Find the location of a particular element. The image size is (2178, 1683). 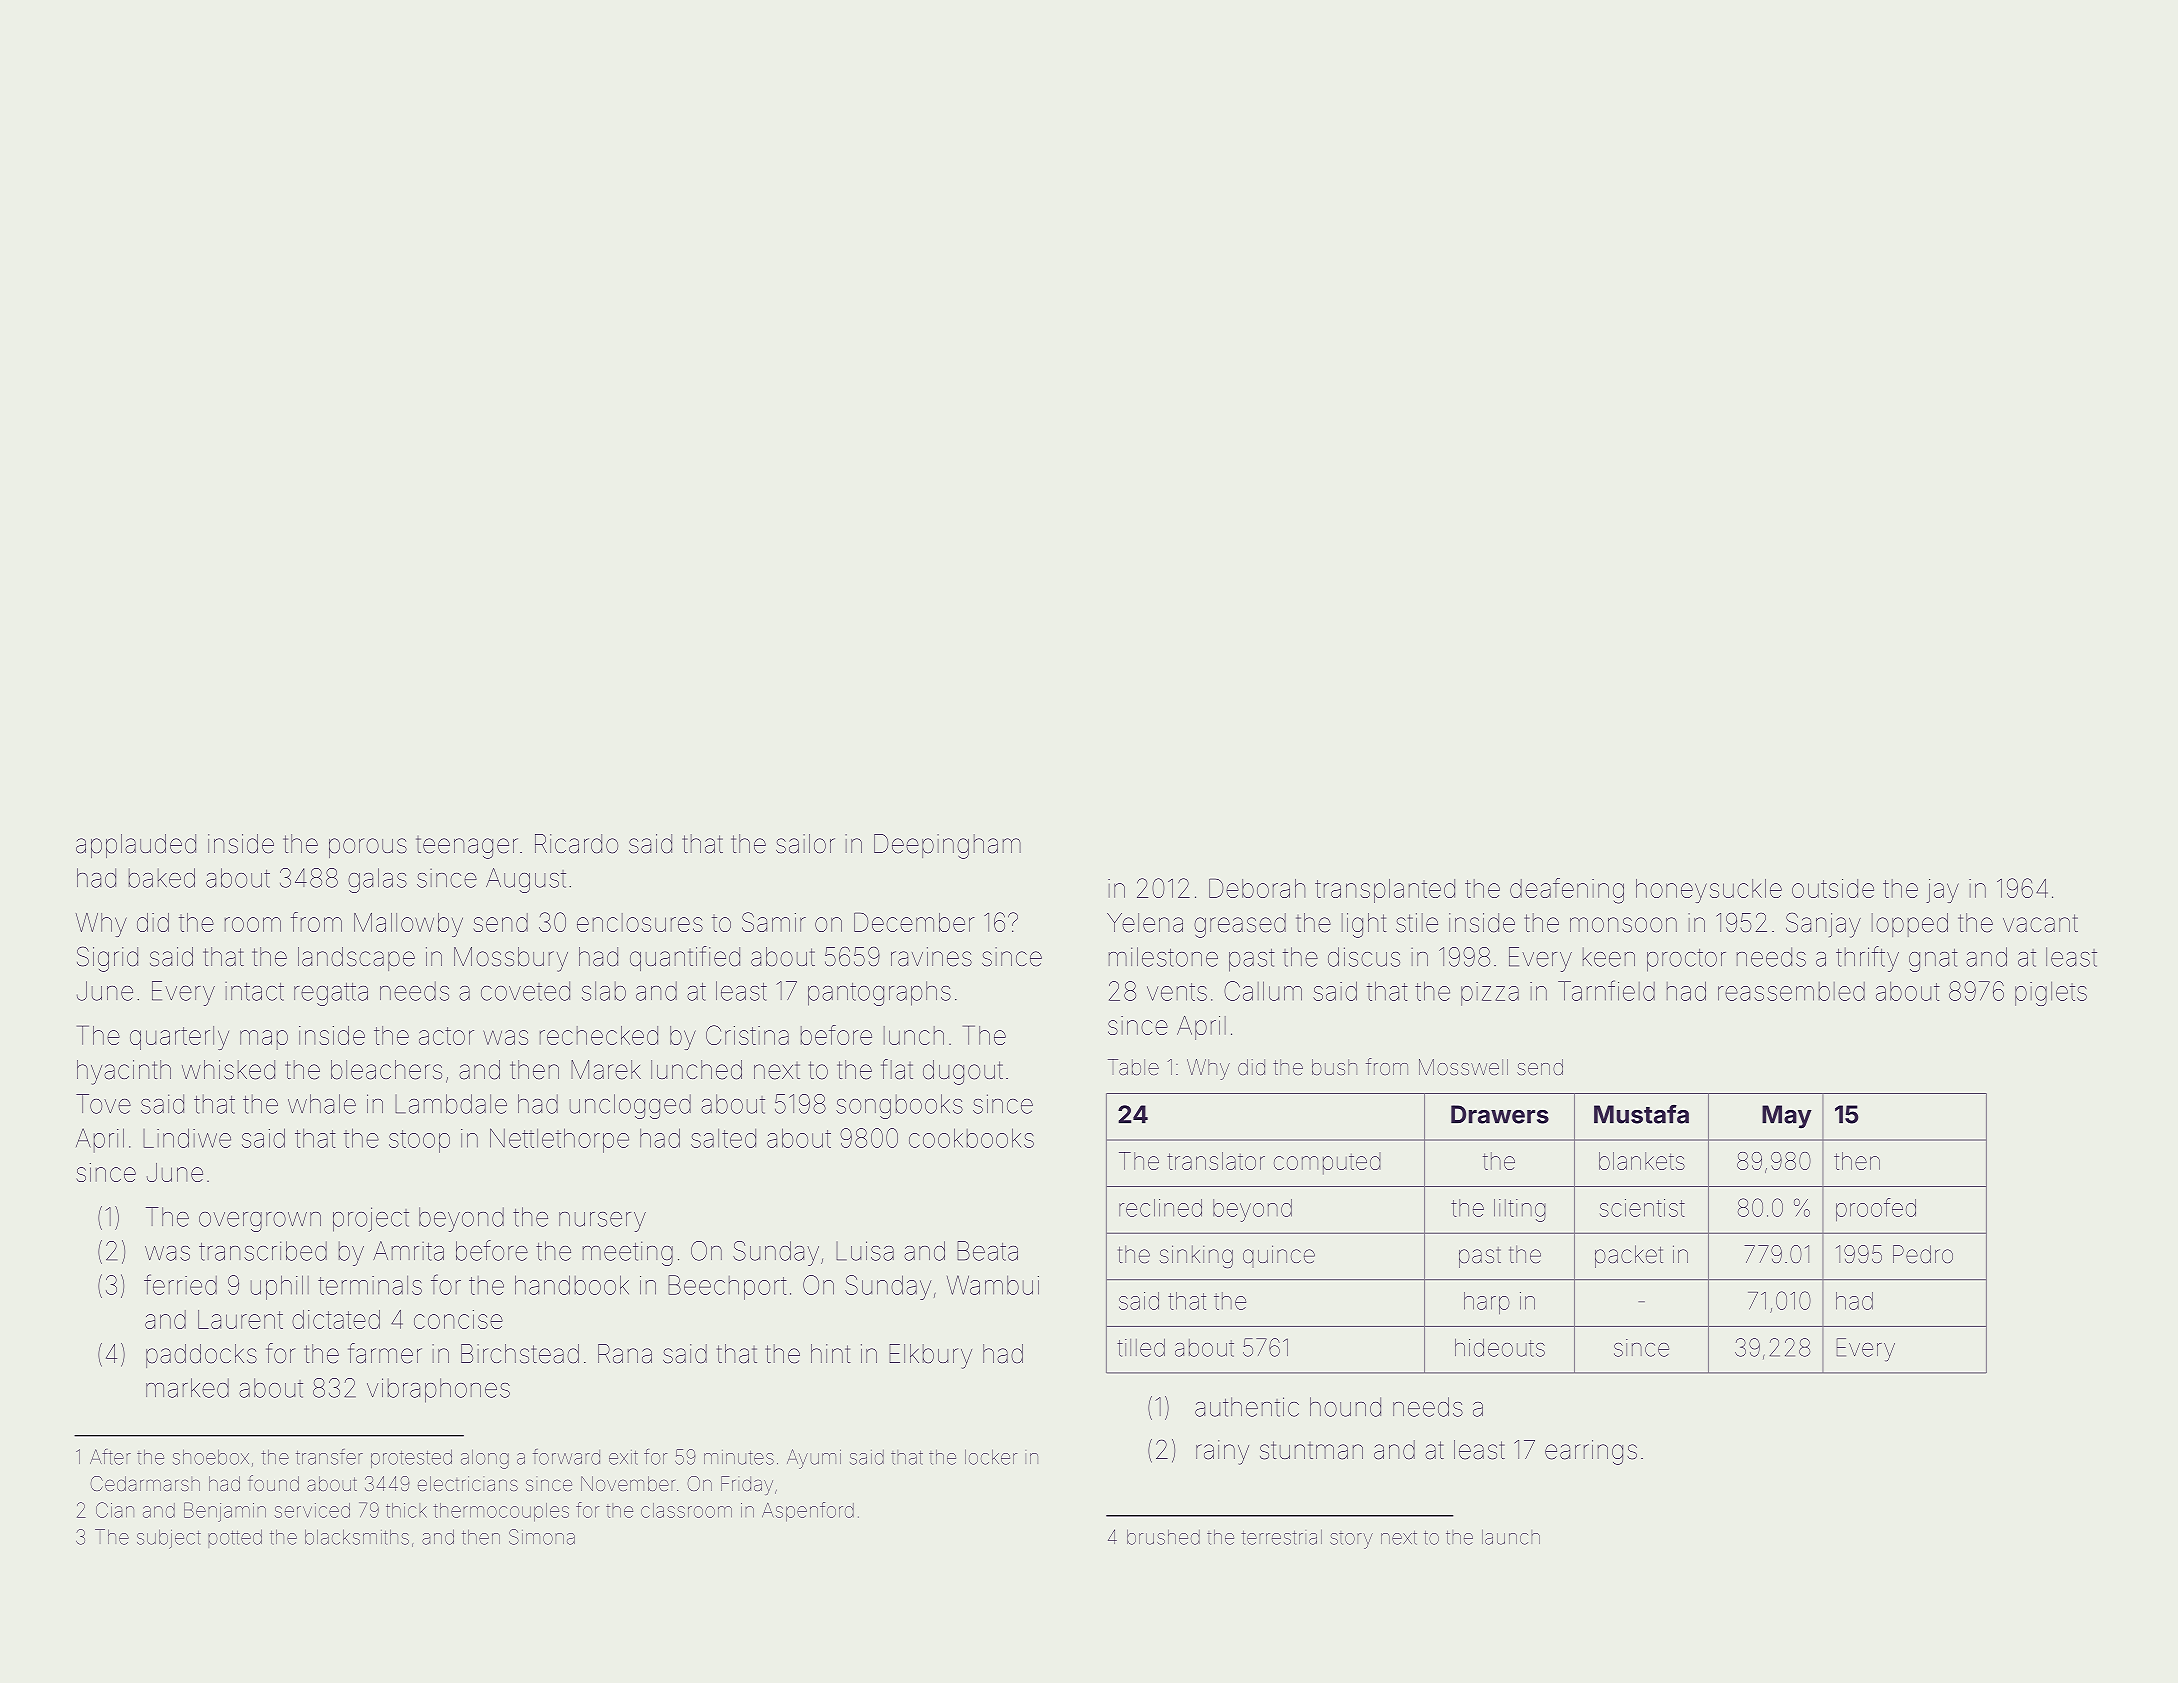

Wambui is located at coordinates (993, 1285).
